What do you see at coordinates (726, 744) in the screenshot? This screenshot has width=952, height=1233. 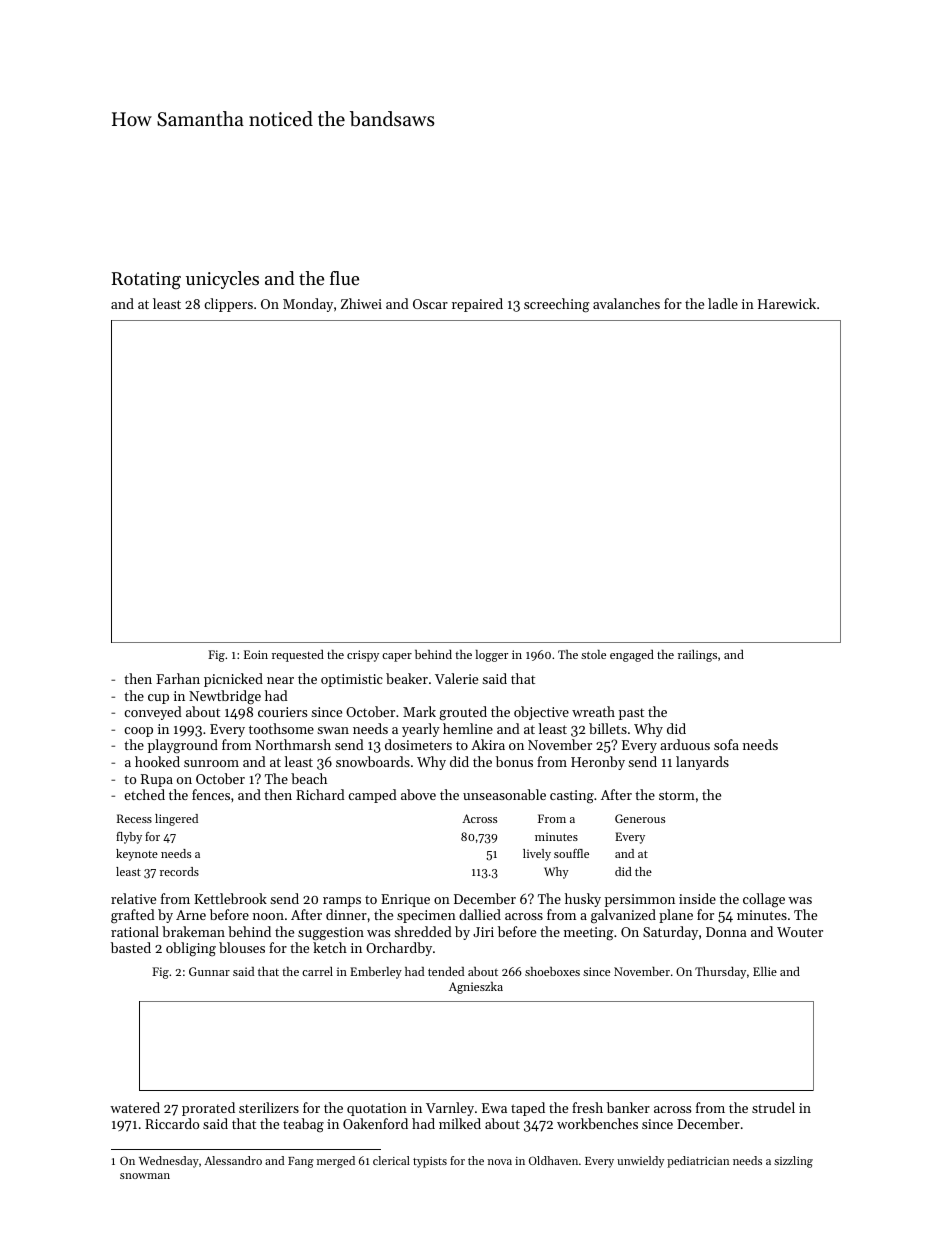 I see `sofa` at bounding box center [726, 744].
